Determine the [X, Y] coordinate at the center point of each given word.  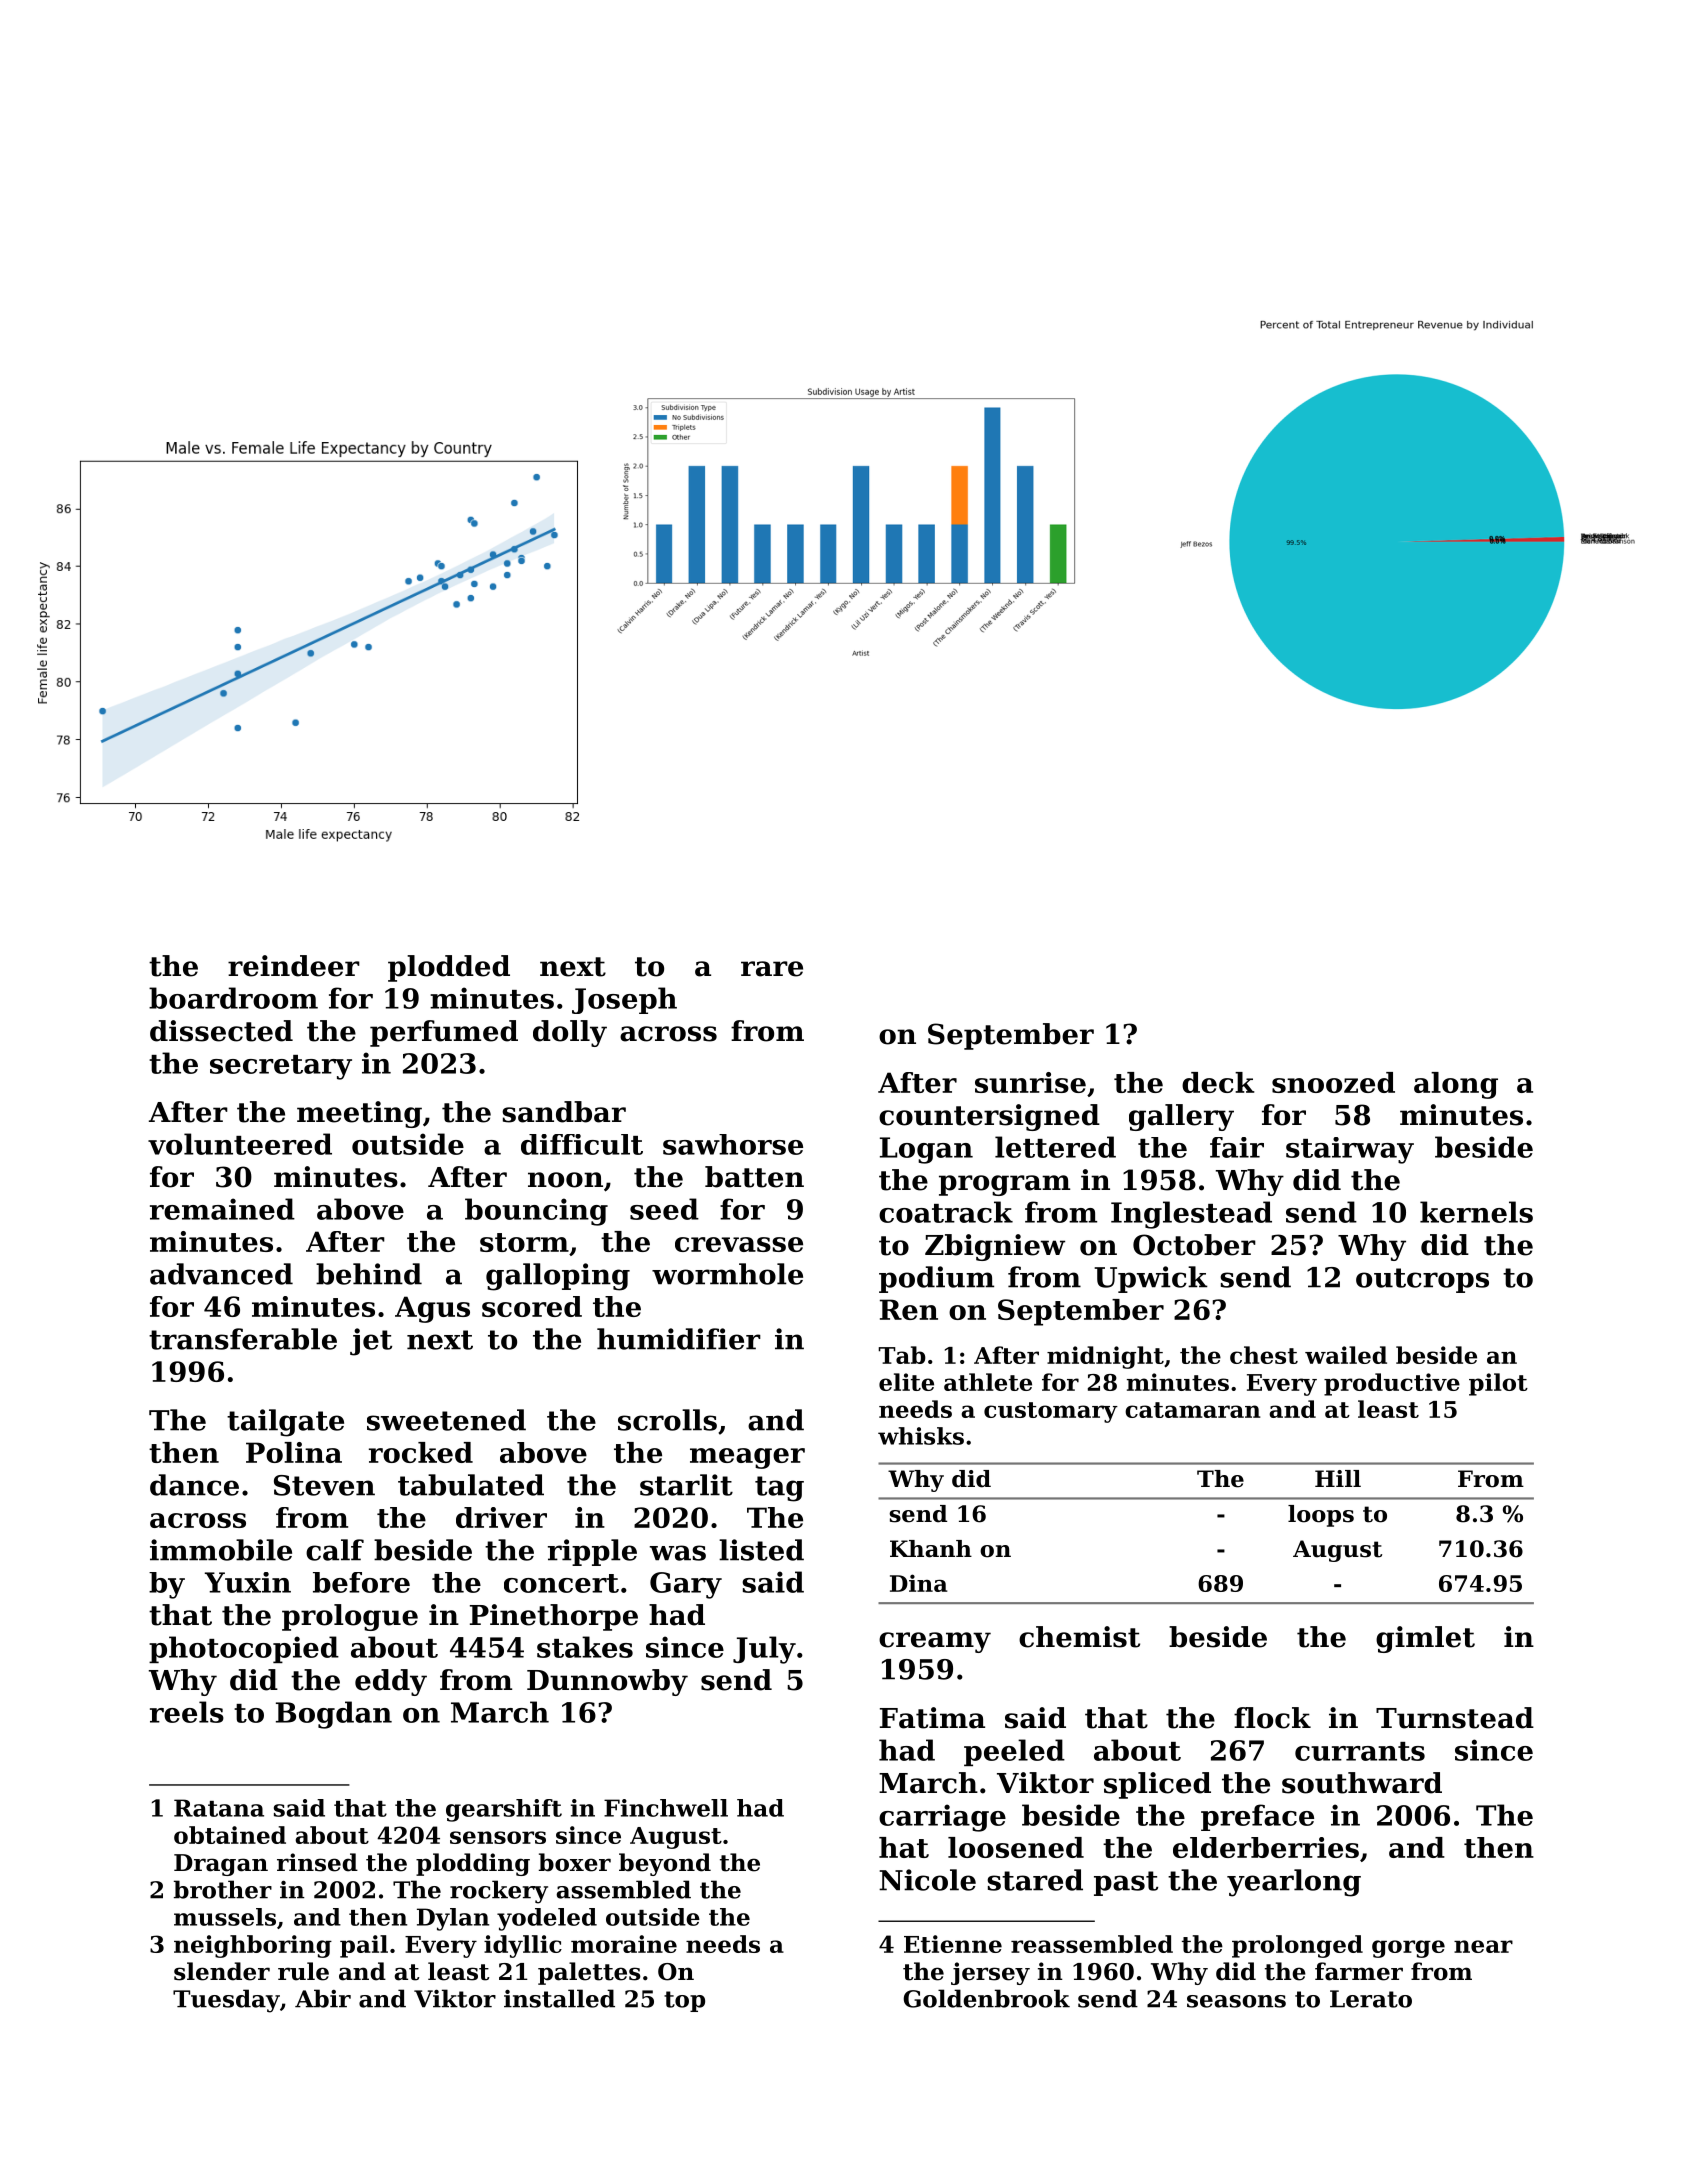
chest [1264, 1355]
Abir [323, 1998]
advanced [221, 1274]
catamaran [1192, 1410]
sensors [498, 1837]
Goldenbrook [986, 1998]
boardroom [233, 998]
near [1483, 1946]
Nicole [927, 1880]
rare [772, 969]
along [1456, 1085]
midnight [1105, 1357]
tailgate [285, 1423]
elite [906, 1382]
